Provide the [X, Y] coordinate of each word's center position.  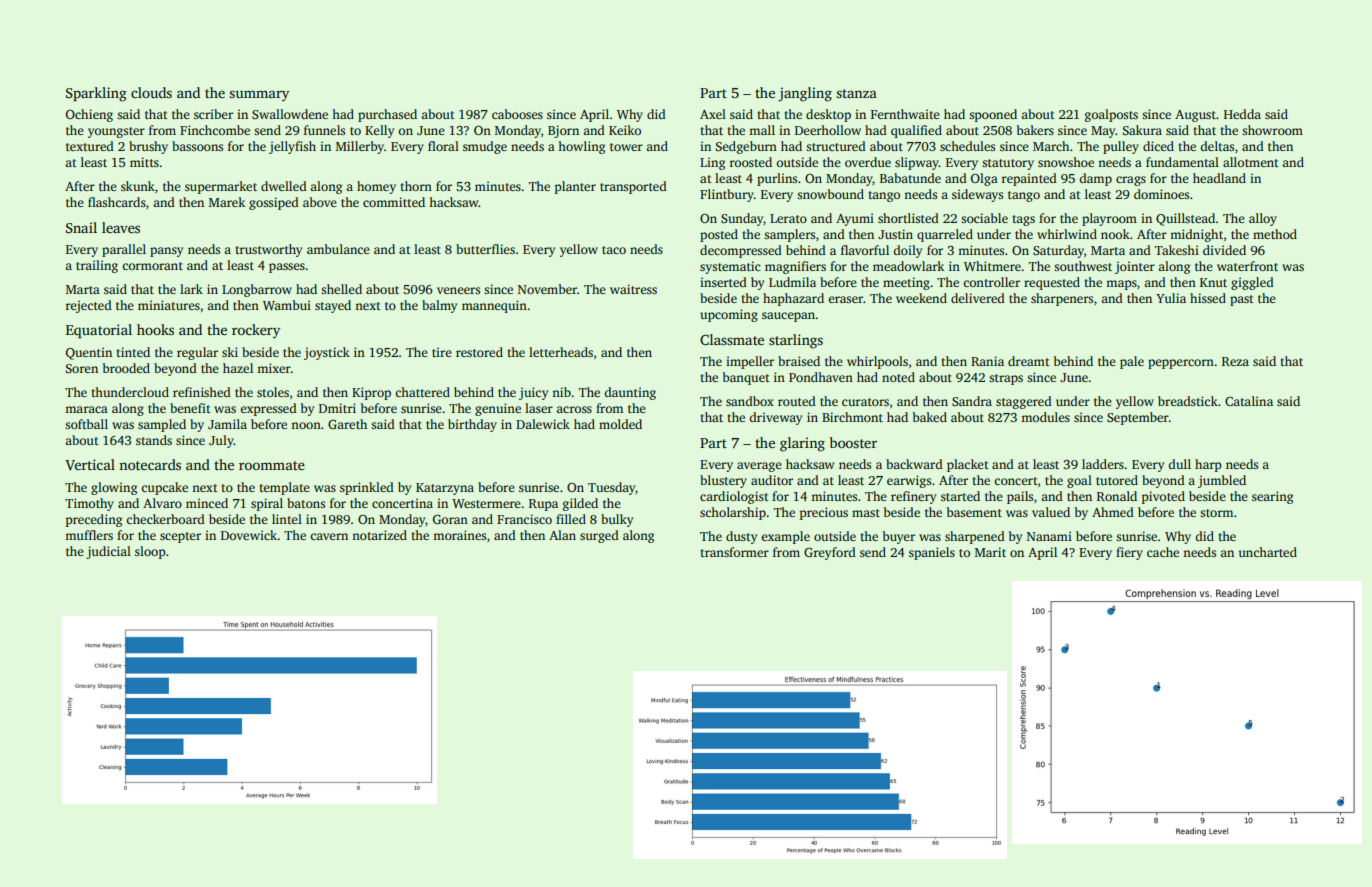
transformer [734, 552]
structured [836, 146]
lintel [287, 519]
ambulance [338, 249]
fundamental [1182, 162]
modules [1045, 417]
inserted [723, 282]
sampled [162, 425]
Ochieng [89, 115]
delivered [978, 298]
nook [1115, 234]
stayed [333, 306]
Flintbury [727, 195]
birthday [472, 425]
